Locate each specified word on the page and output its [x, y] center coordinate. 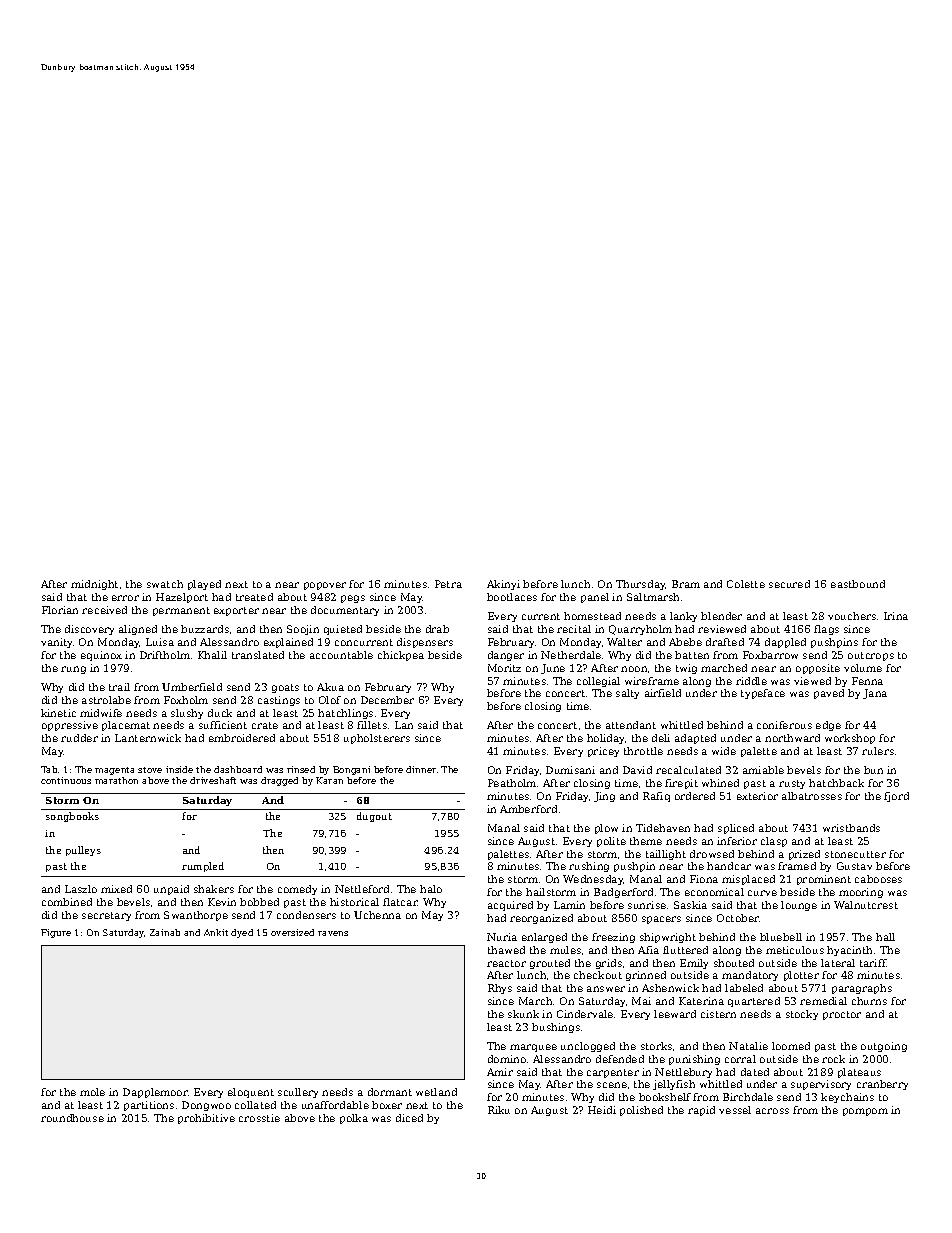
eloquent [251, 1093]
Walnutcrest [866, 905]
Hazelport [182, 598]
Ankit [216, 932]
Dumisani [570, 770]
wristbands [851, 828]
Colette [746, 584]
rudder [79, 738]
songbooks [72, 817]
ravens [333, 933]
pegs [353, 599]
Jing [604, 797]
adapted [695, 739]
